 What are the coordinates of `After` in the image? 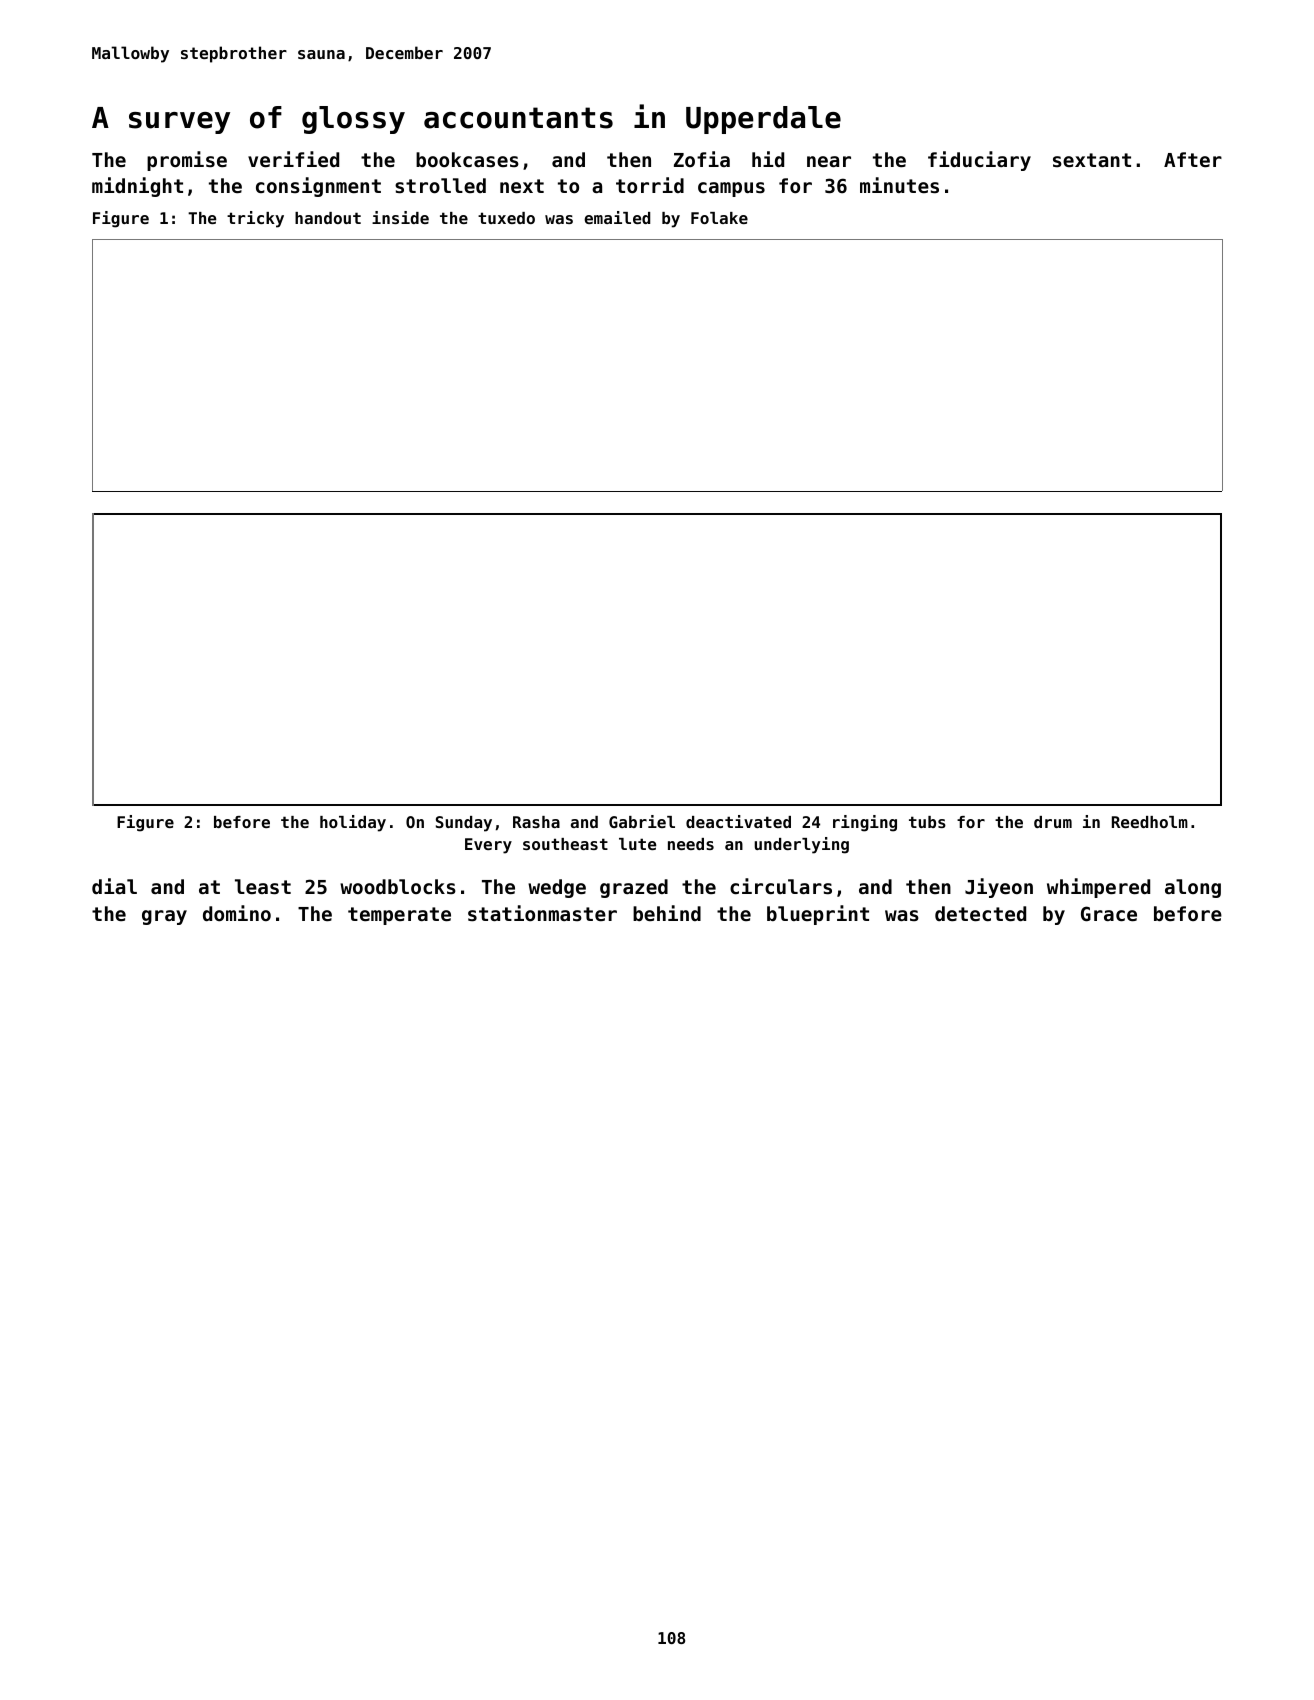 It's located at (1193, 159).
